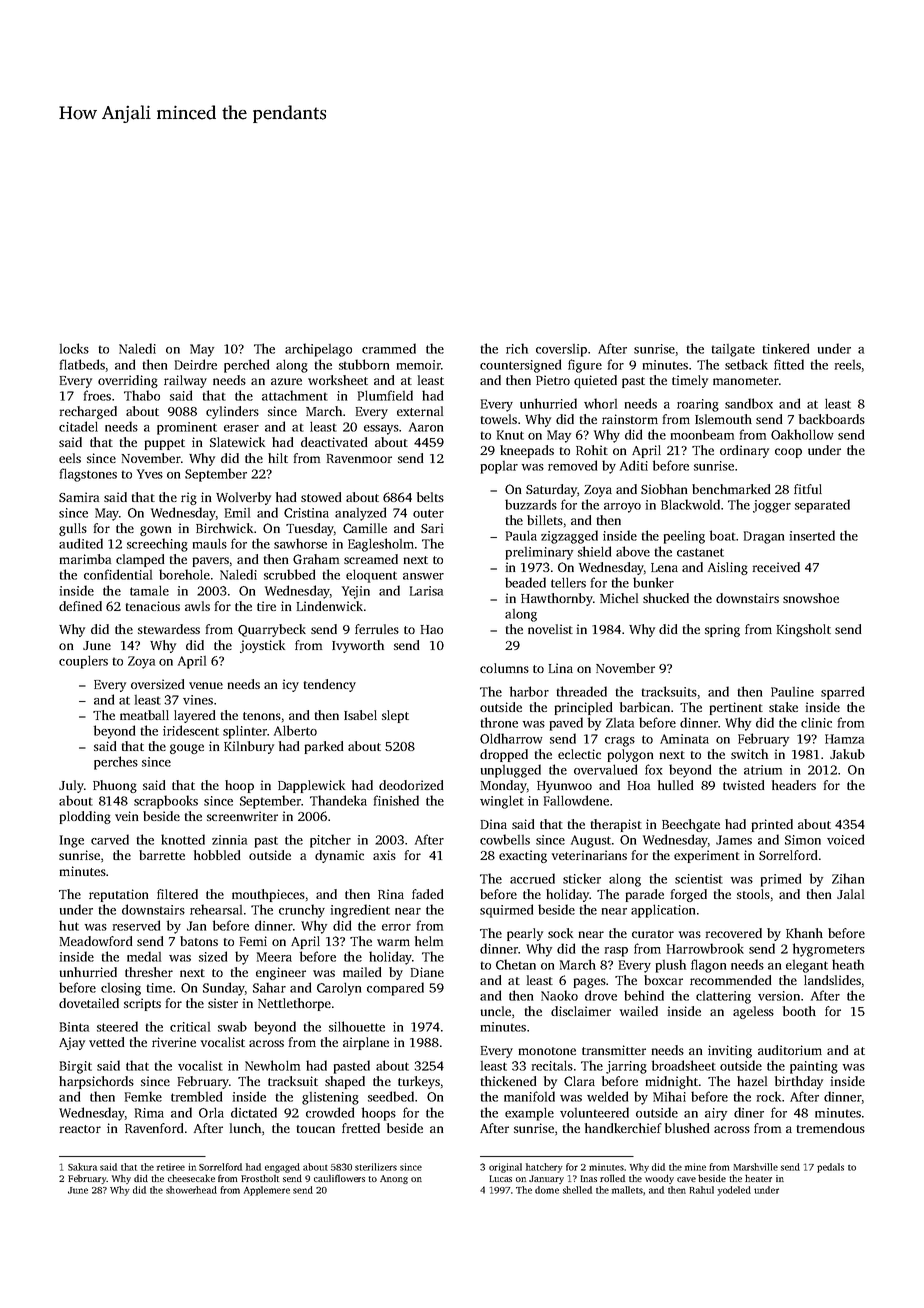  What do you see at coordinates (80, 1129) in the page?
I see `reactor` at bounding box center [80, 1129].
